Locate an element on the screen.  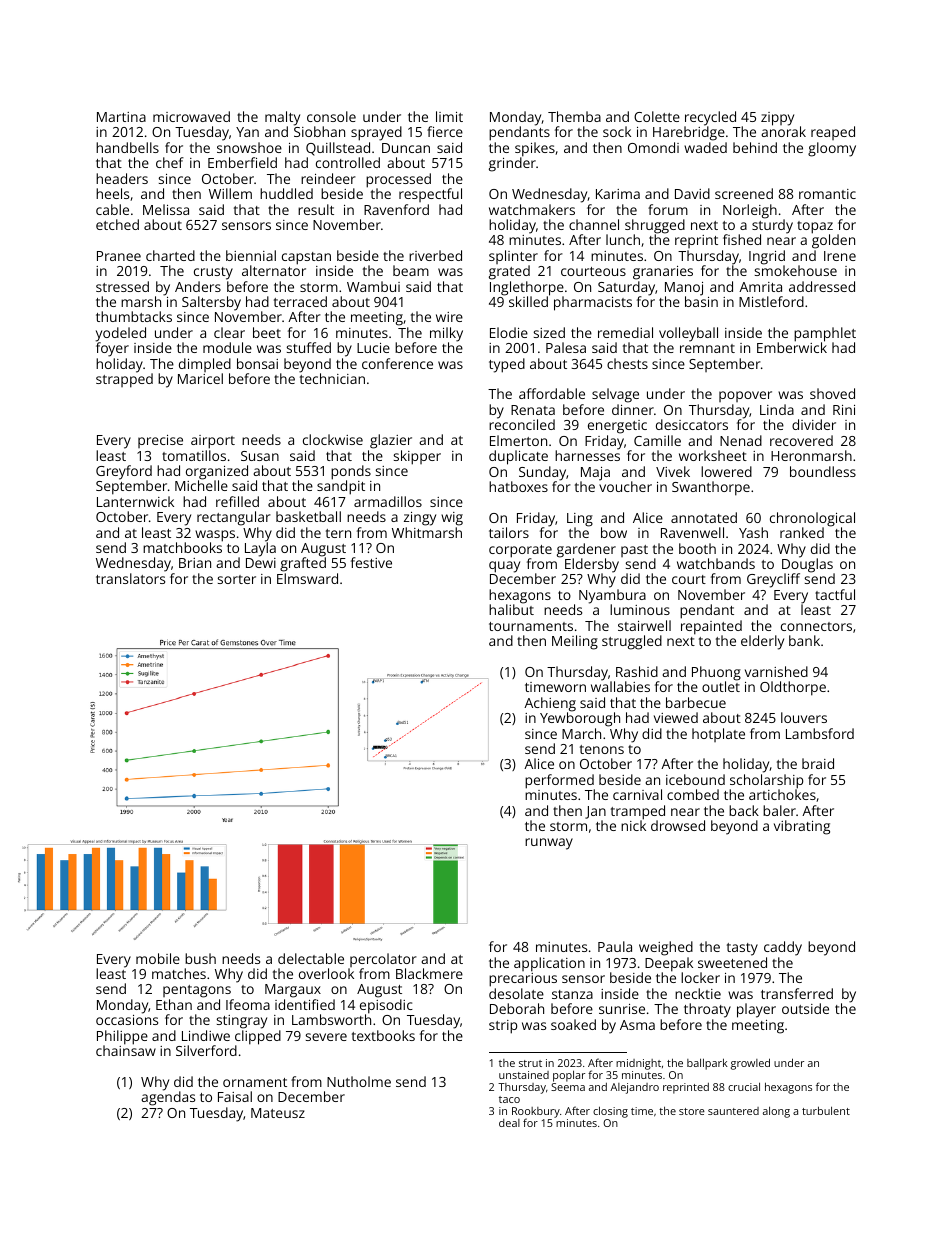
Lucie is located at coordinates (373, 348).
